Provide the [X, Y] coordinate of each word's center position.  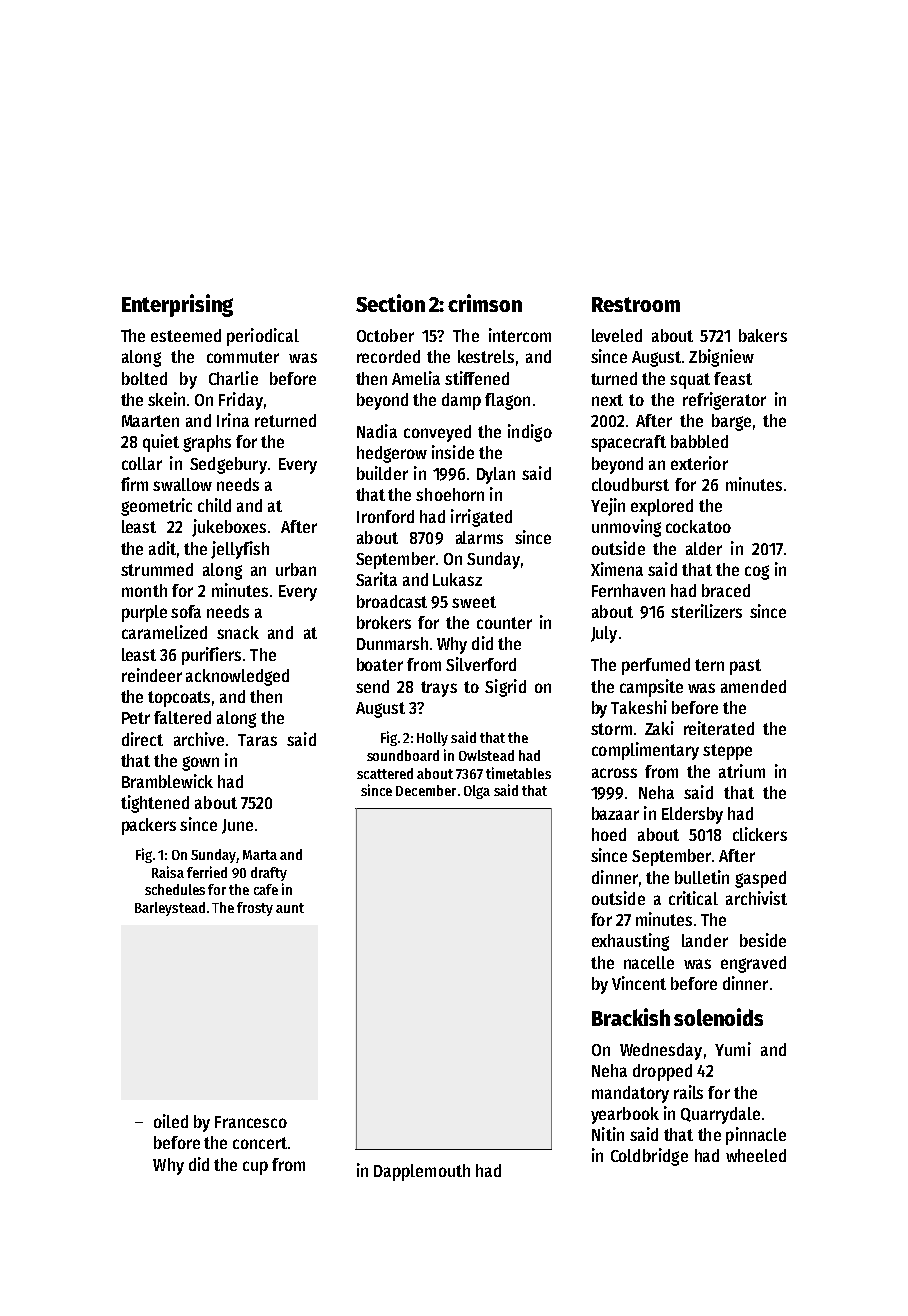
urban [296, 569]
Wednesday [661, 1051]
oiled [171, 1121]
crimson [485, 303]
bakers [763, 335]
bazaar [615, 813]
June [237, 826]
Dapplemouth [422, 1172]
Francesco [251, 1122]
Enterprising [177, 305]
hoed [609, 834]
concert [260, 1143]
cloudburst [630, 484]
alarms [479, 537]
